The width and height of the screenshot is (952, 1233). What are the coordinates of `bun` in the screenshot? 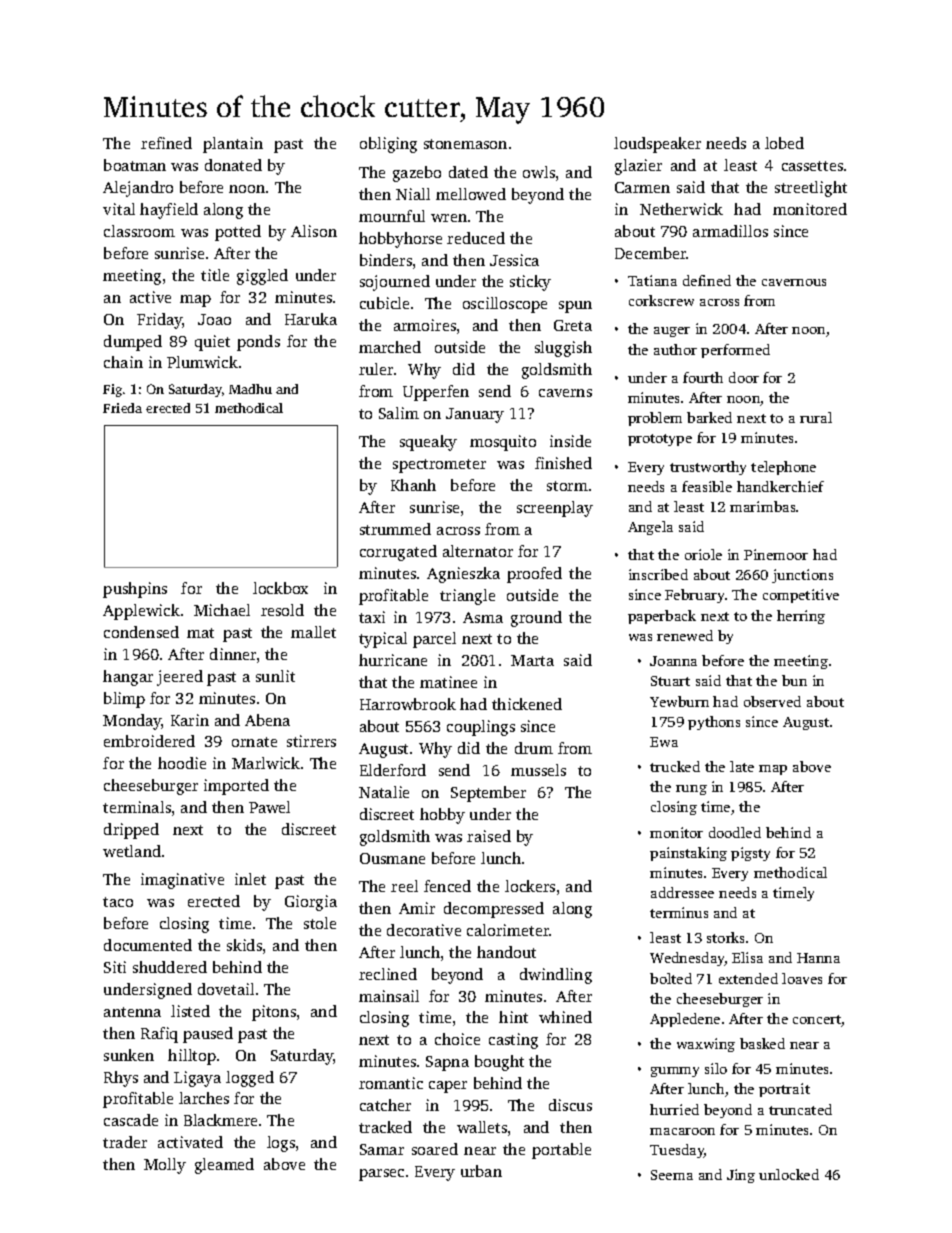 It's located at (794, 680).
